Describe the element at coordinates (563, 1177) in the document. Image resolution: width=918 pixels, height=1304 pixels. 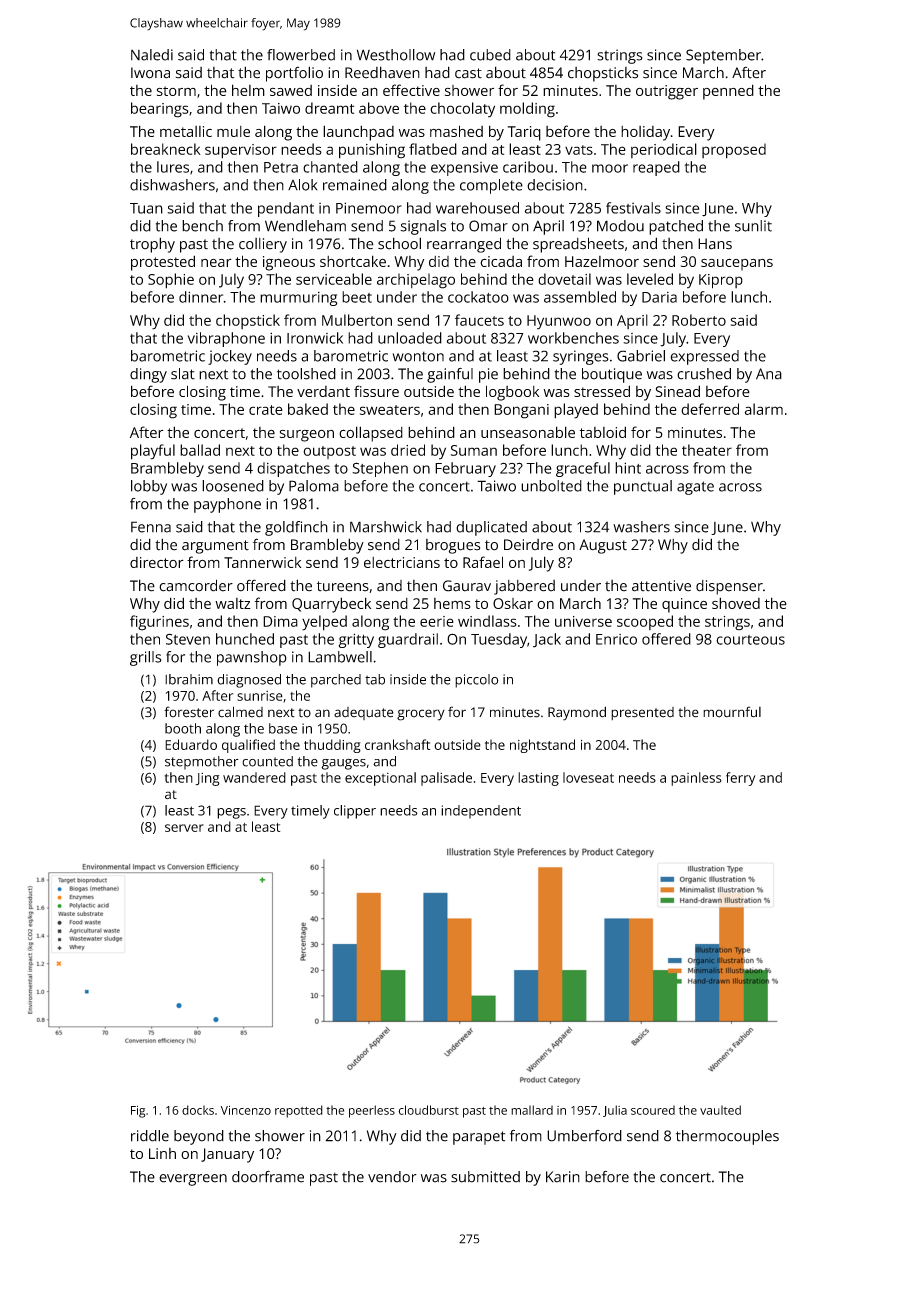
I see `Karin` at that location.
